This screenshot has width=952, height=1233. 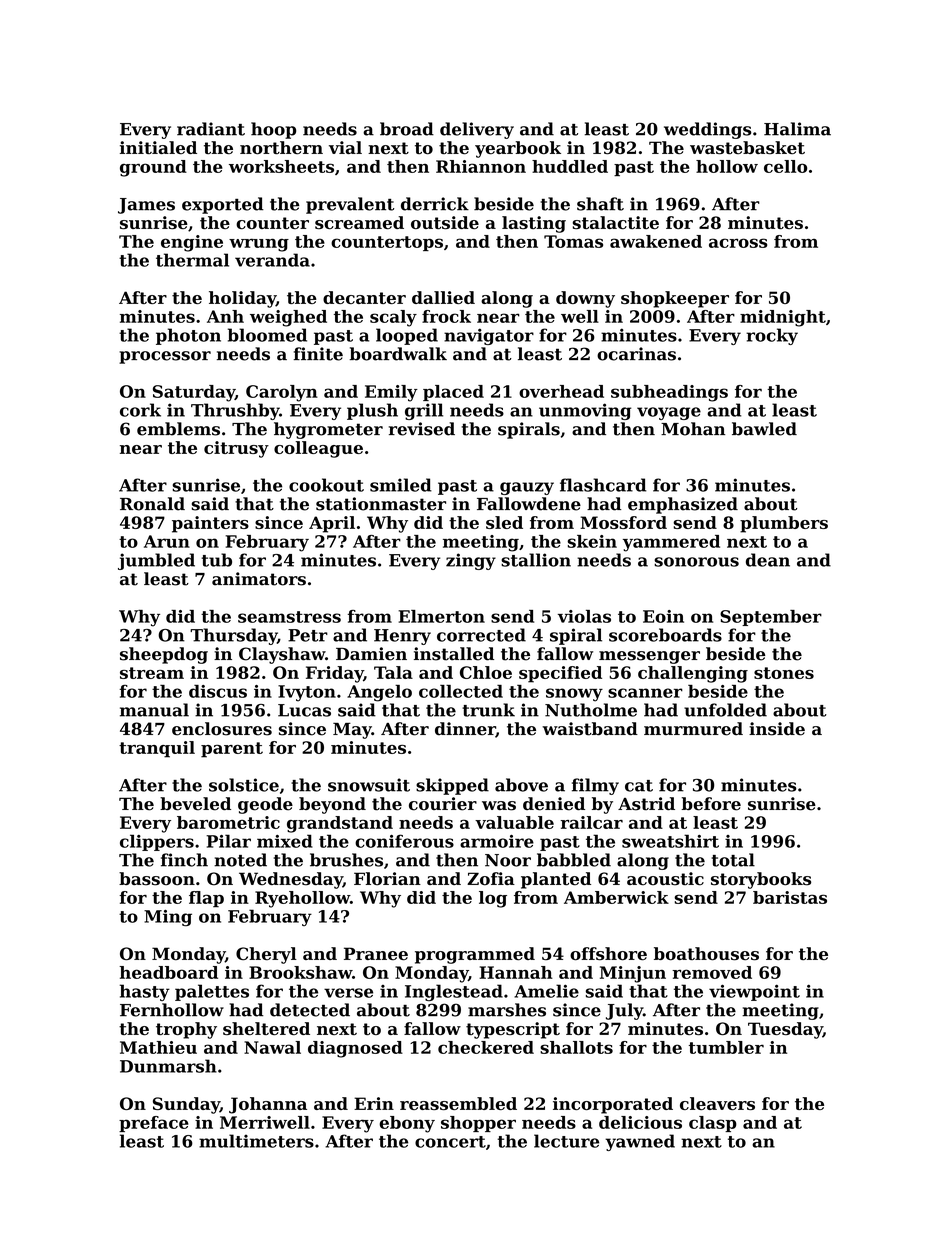 I want to click on voyage, so click(x=669, y=413).
